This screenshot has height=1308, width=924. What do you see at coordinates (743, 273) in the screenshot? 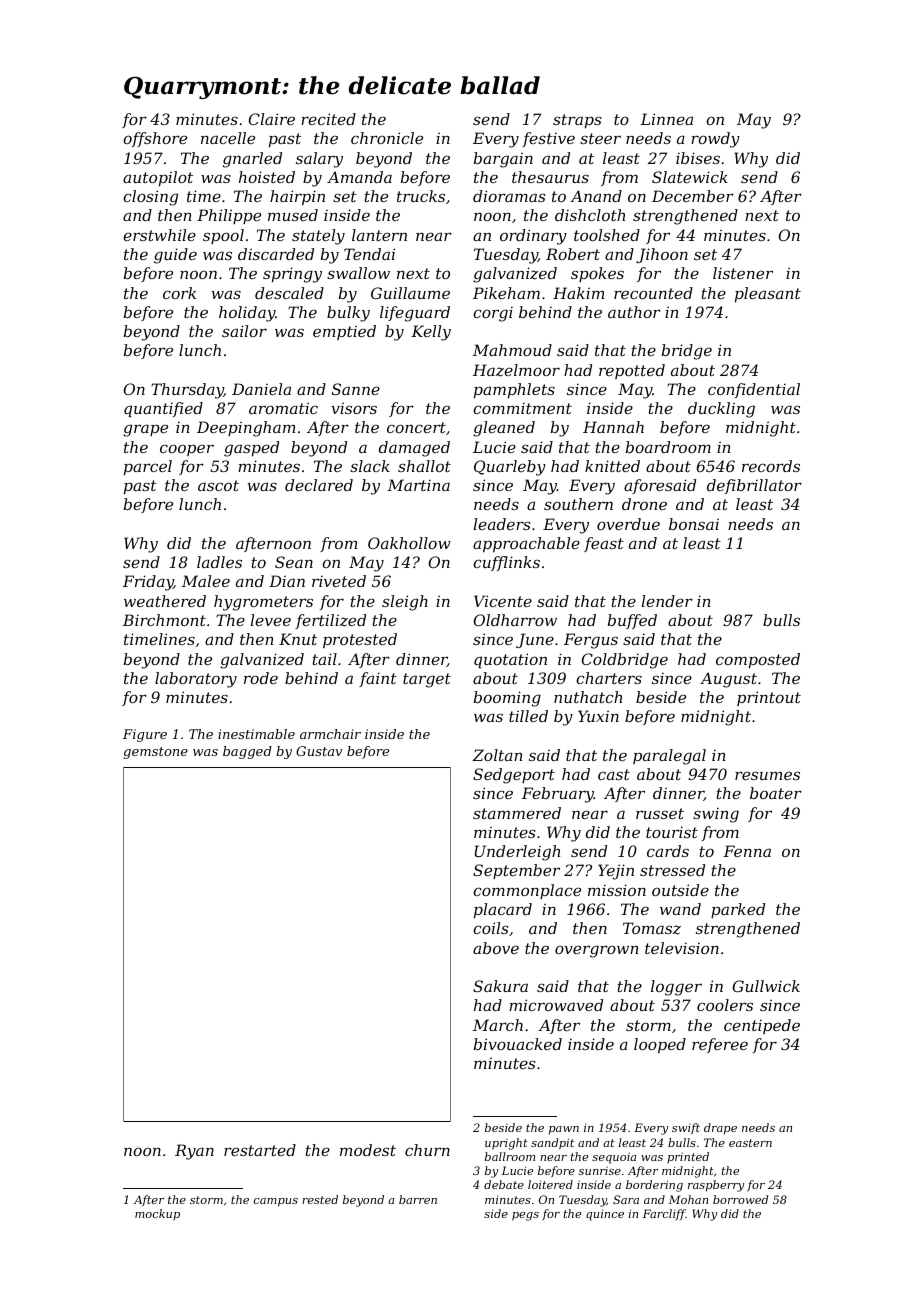
I see `listener` at bounding box center [743, 273].
